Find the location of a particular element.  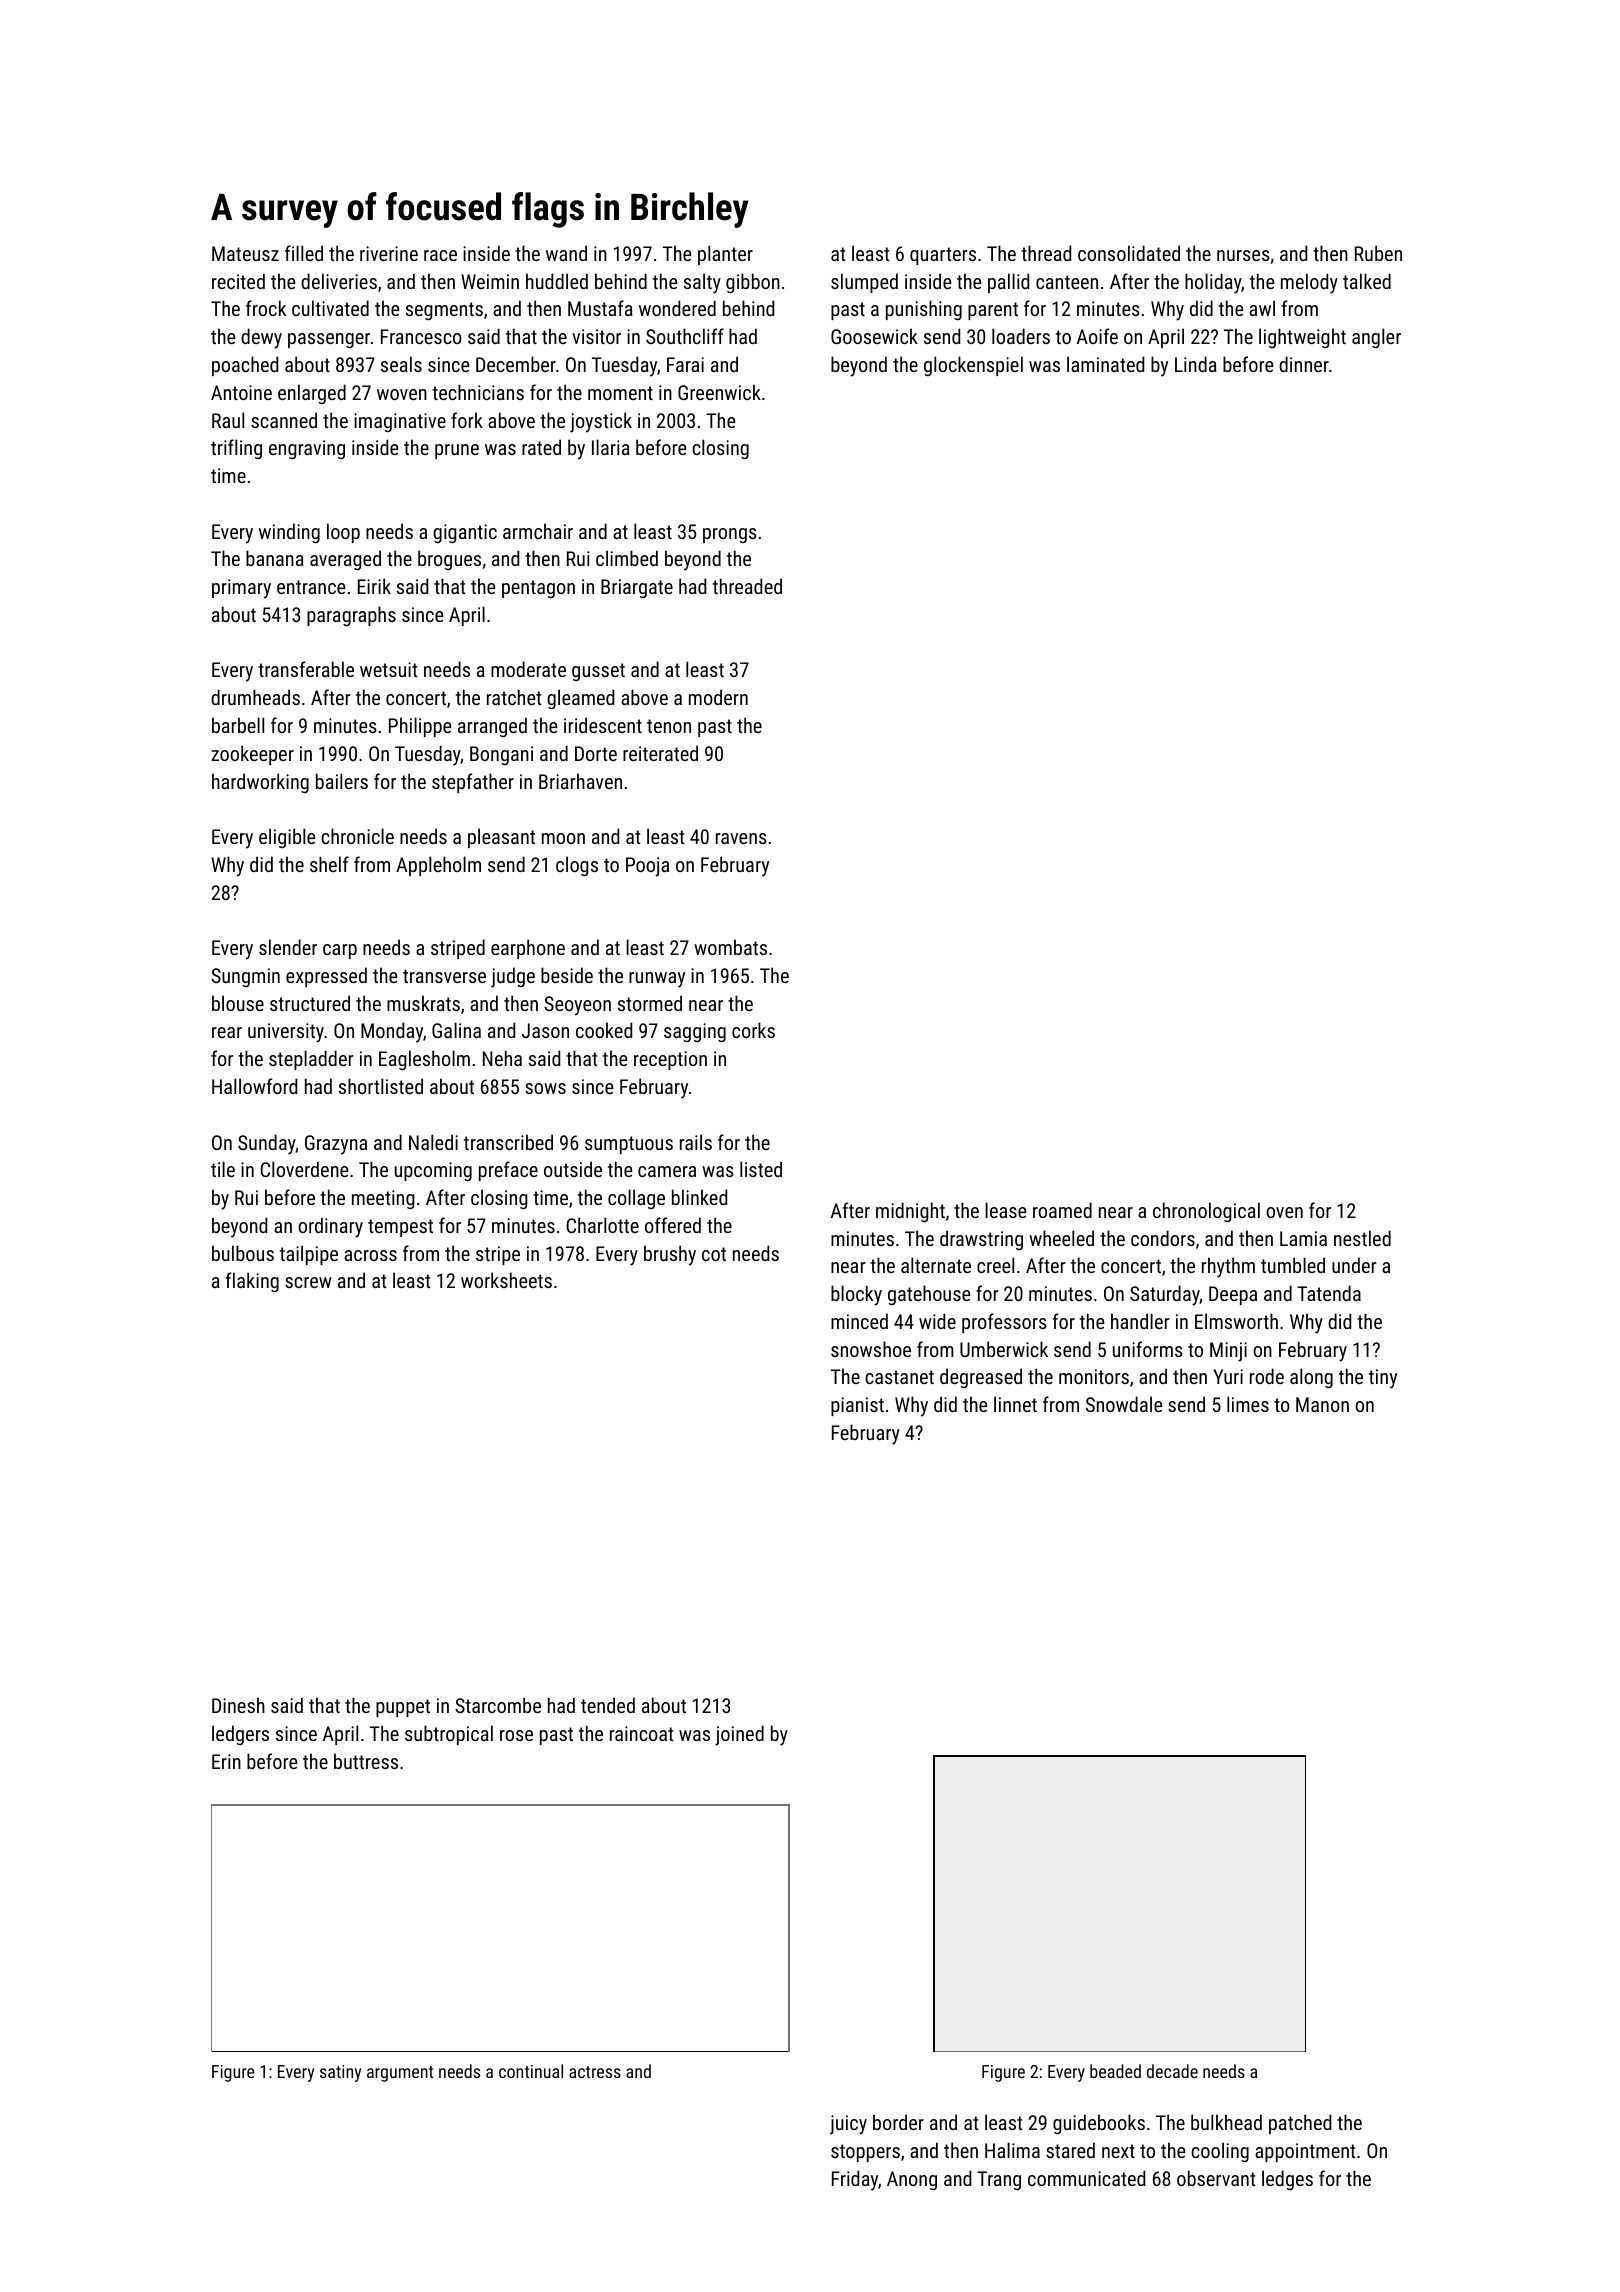

rear is located at coordinates (227, 1032).
